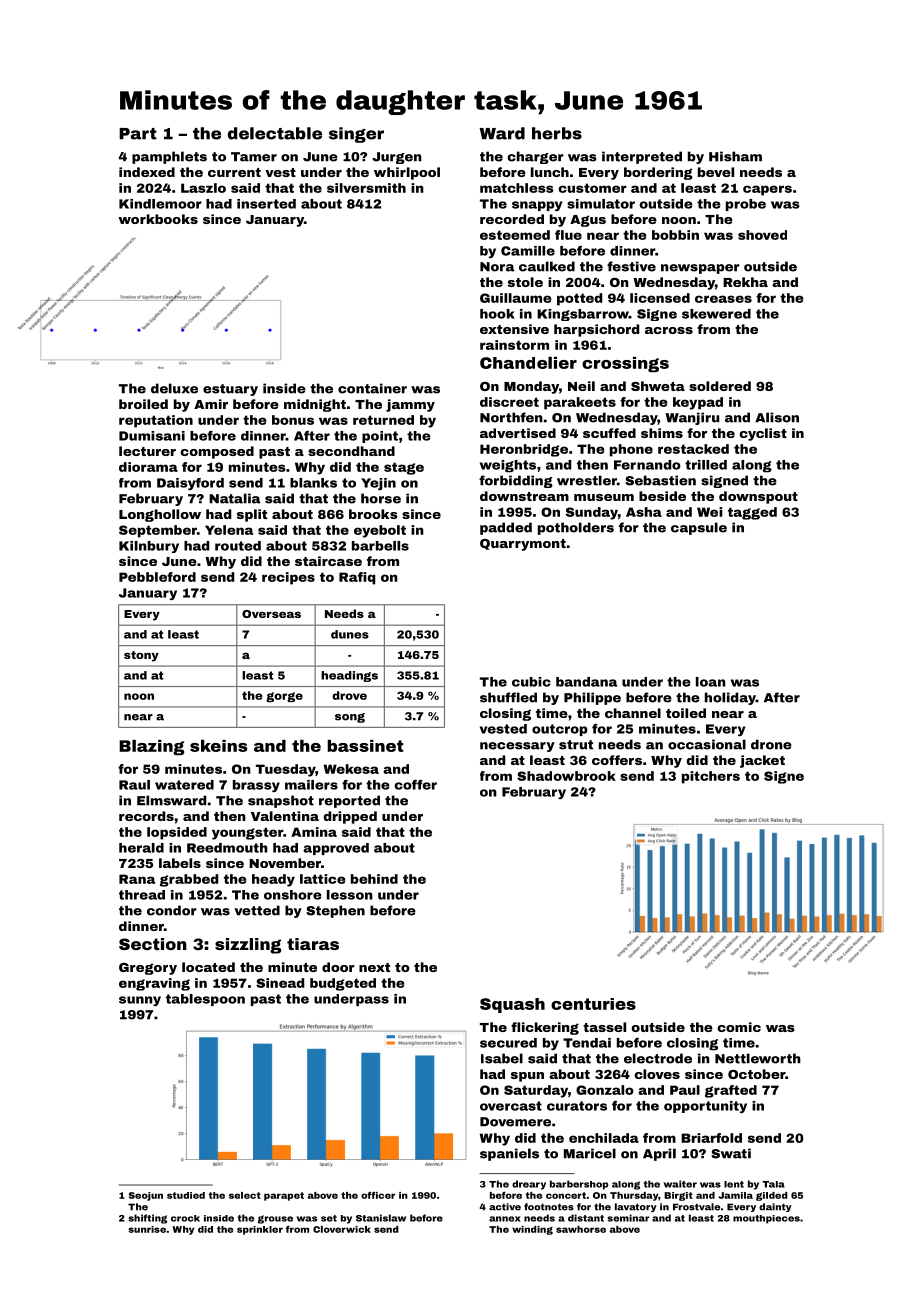 The image size is (924, 1308). Describe the element at coordinates (692, 418) in the document. I see `Wanjiru` at that location.
